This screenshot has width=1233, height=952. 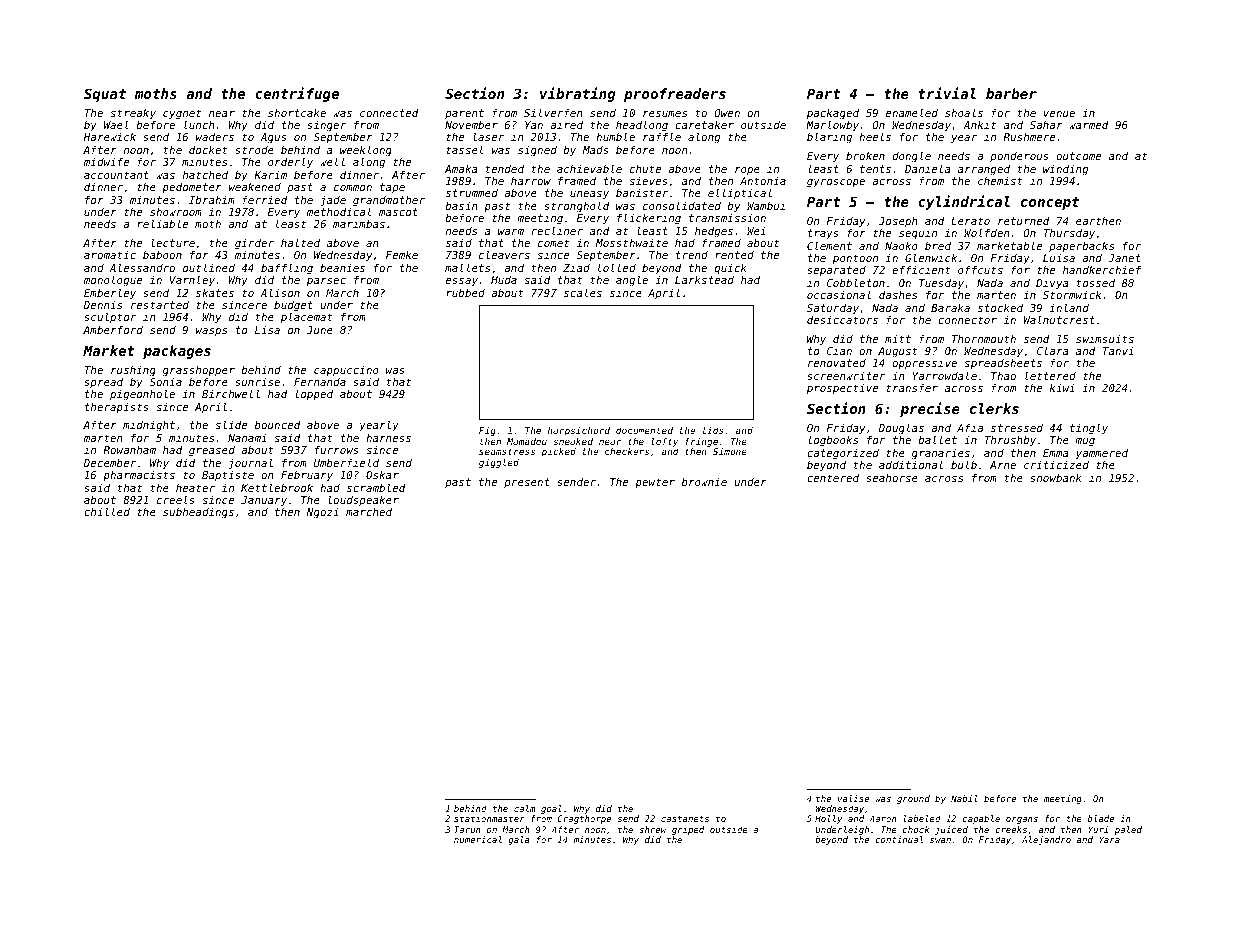 I want to click on Harewick, so click(x=110, y=137).
